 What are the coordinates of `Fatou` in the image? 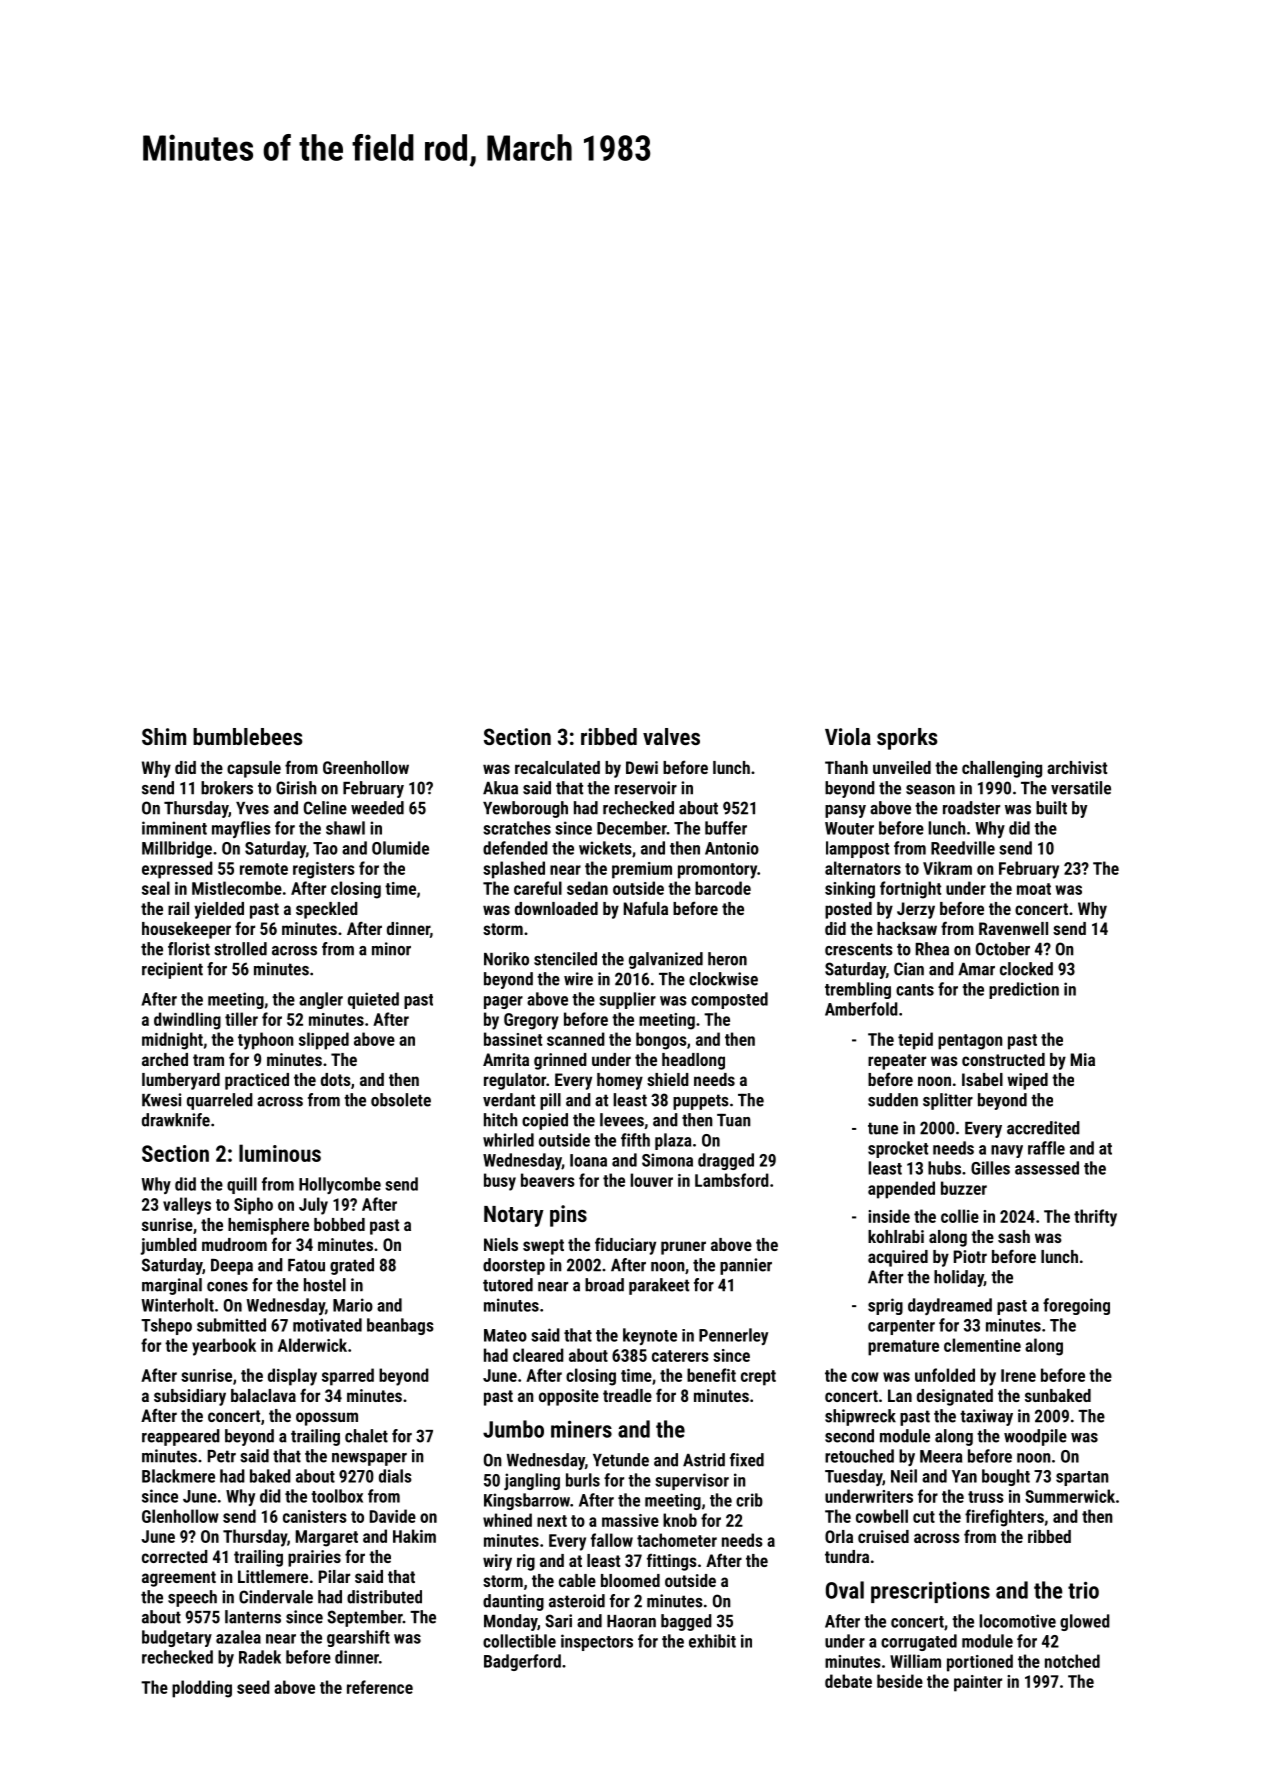 It's located at (306, 1265).
